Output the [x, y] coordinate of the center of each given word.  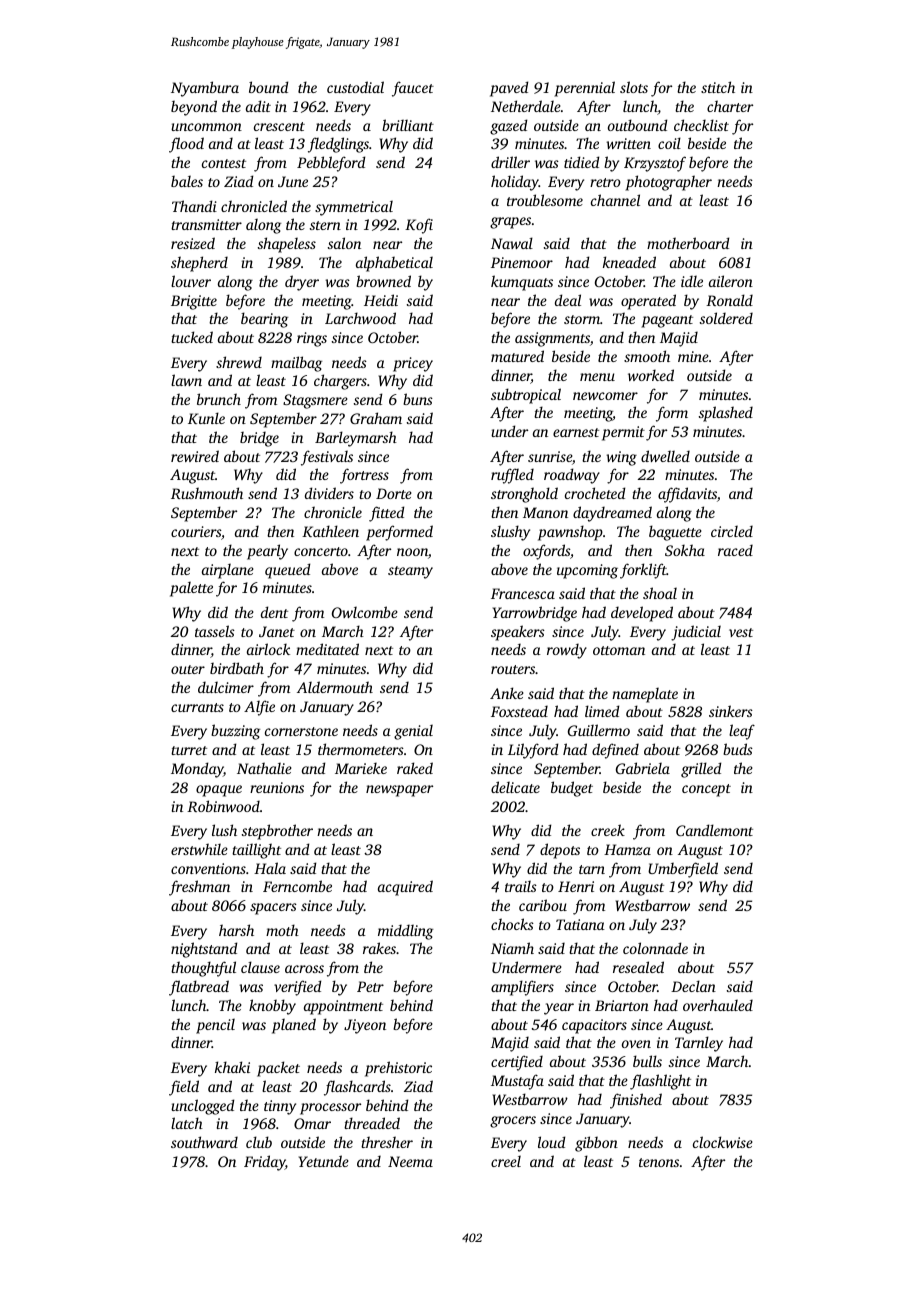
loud [552, 1142]
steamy [410, 572]
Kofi [419, 226]
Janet [277, 631]
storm [582, 319]
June [293, 181]
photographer [668, 183]
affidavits [687, 495]
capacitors [594, 1026]
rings [312, 339]
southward [204, 1142]
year [559, 1009]
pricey [413, 364]
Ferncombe [297, 886]
